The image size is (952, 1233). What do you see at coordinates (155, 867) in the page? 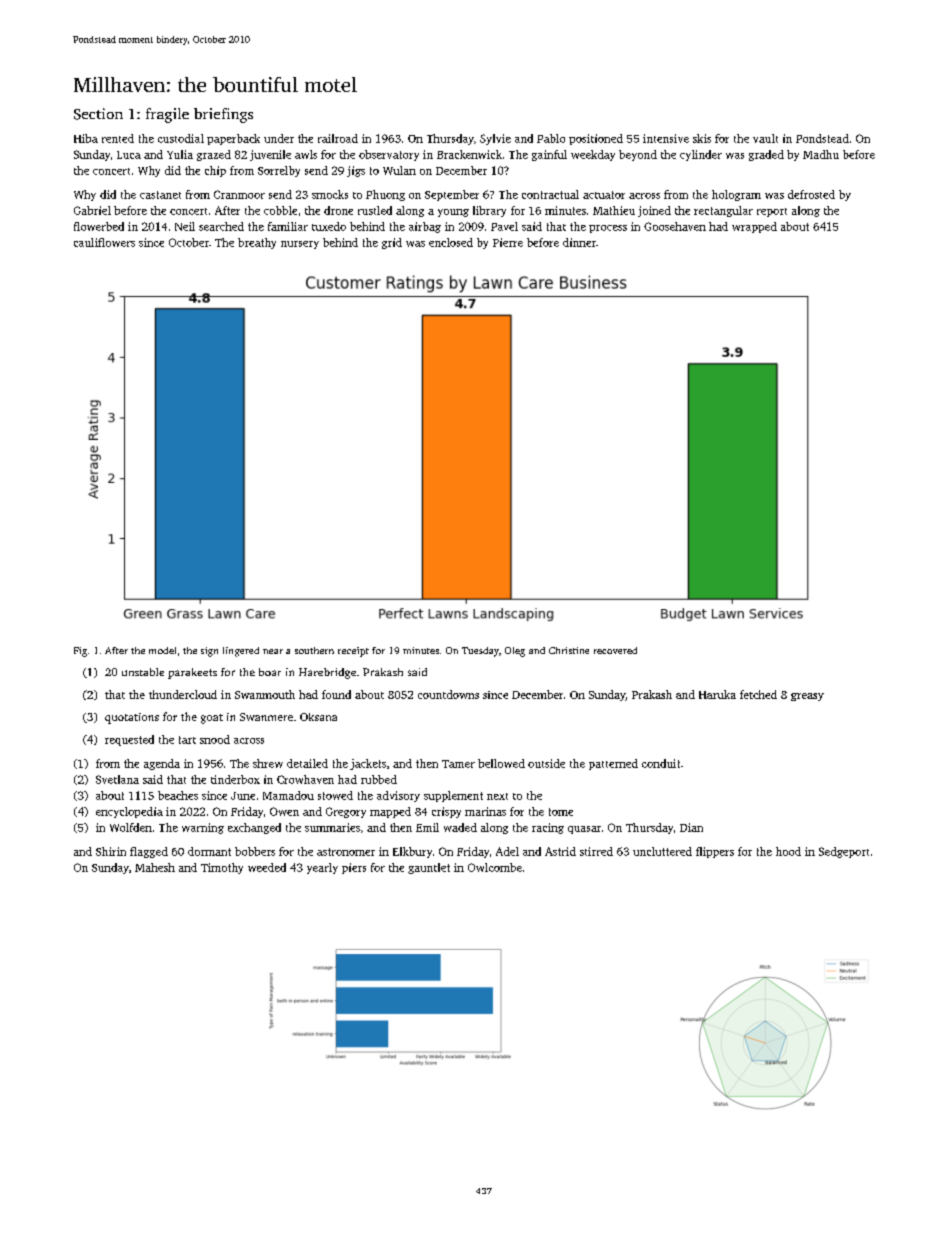
I see `Mahesh` at bounding box center [155, 867].
